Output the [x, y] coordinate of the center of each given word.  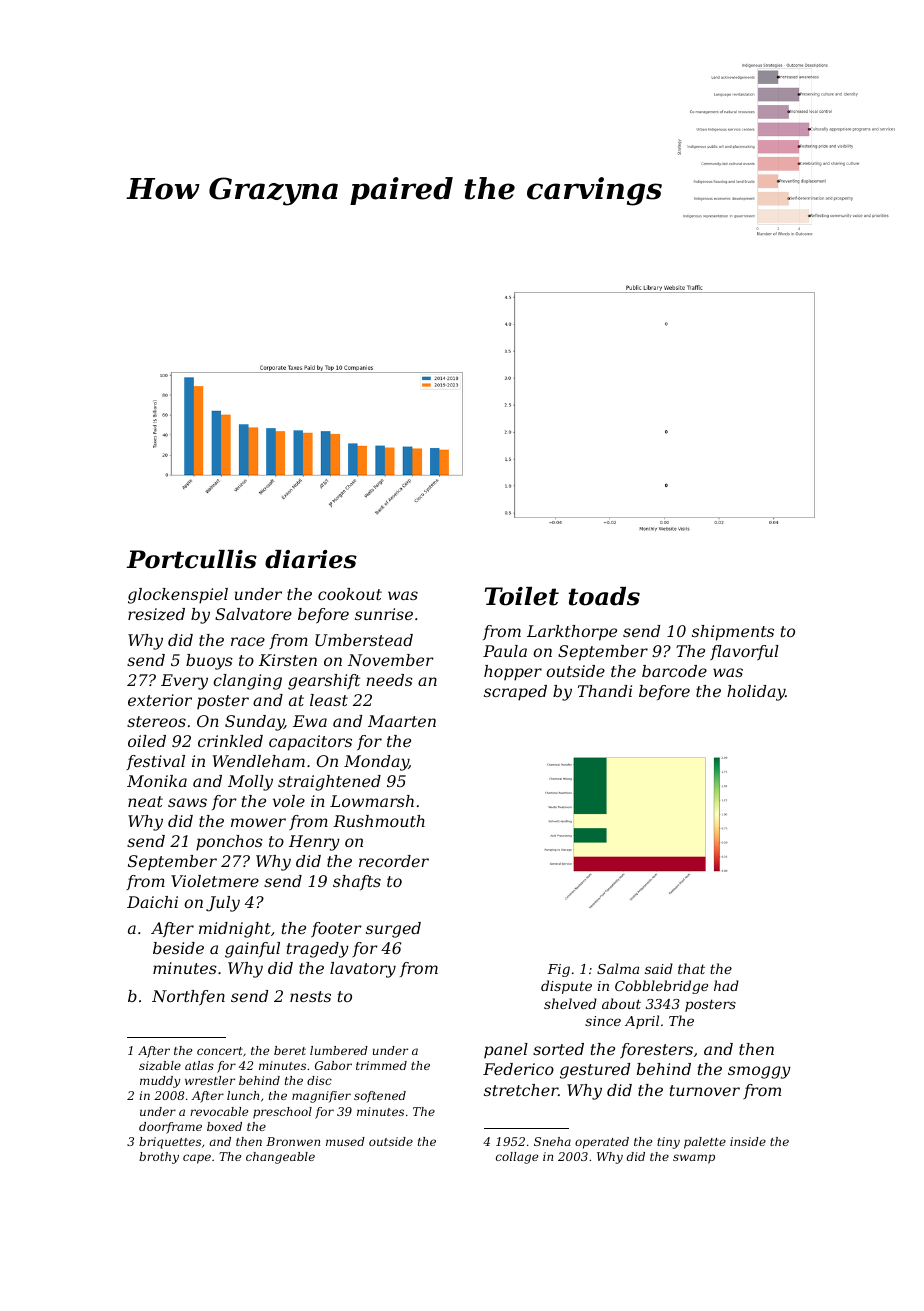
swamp [694, 1159]
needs [389, 680]
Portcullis [192, 559]
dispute [566, 987]
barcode [674, 671]
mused [345, 1141]
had [726, 985]
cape [197, 1159]
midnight [235, 930]
